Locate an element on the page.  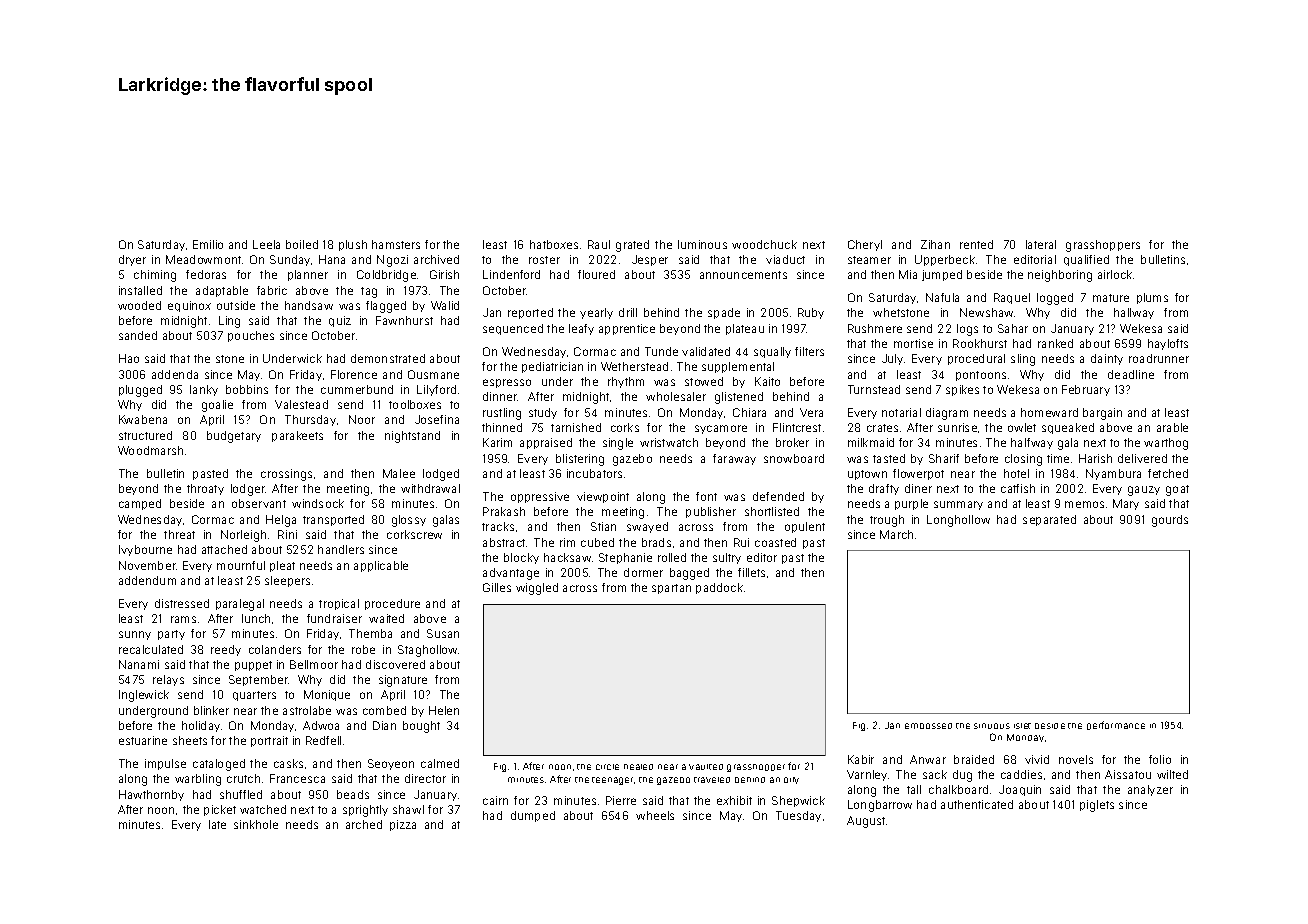
performance is located at coordinates (1116, 725).
